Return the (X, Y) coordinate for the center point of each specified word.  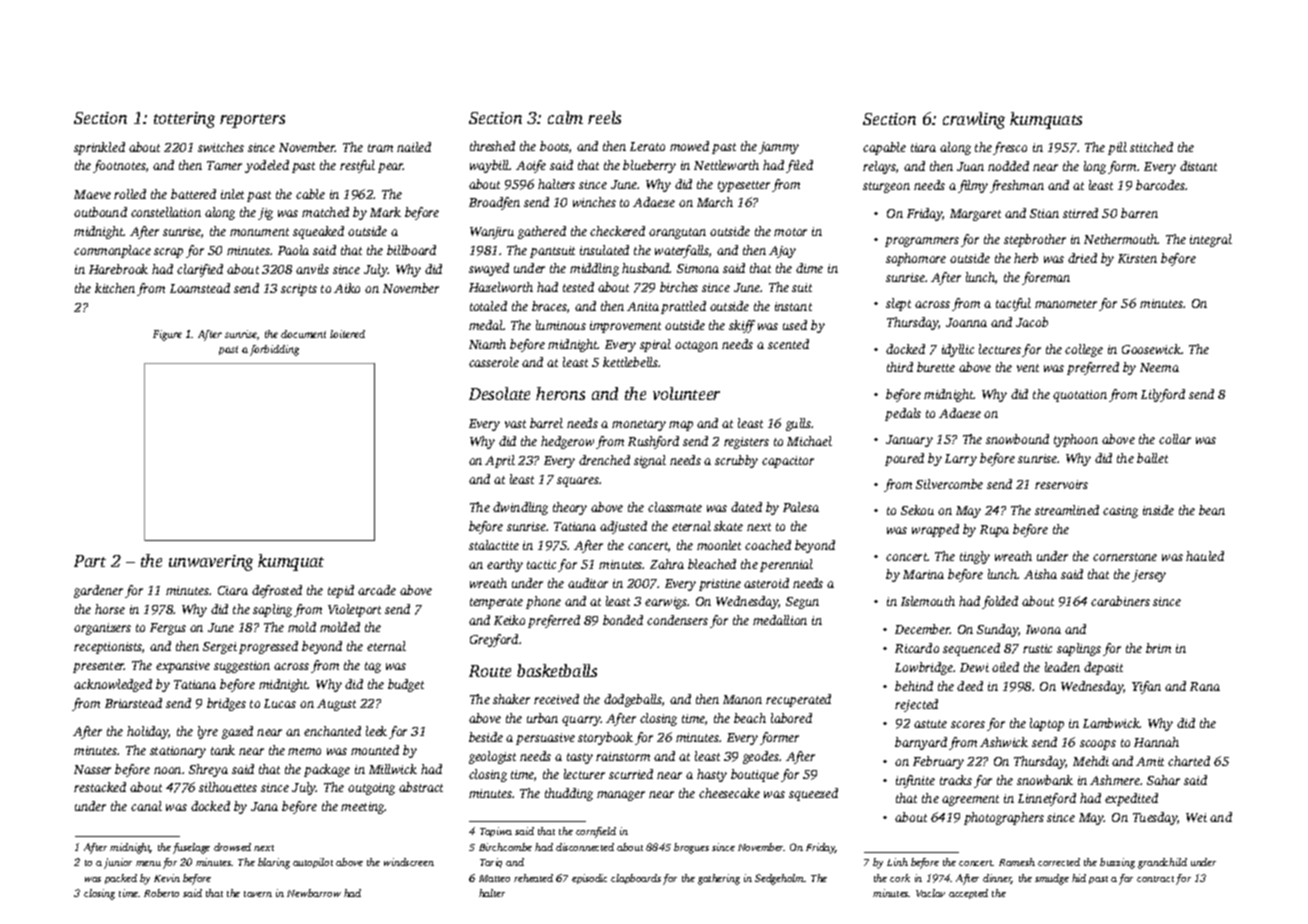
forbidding (274, 350)
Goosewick (1151, 349)
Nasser (92, 769)
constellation (166, 212)
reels (604, 117)
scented (788, 344)
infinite (915, 781)
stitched (1151, 147)
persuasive (545, 739)
